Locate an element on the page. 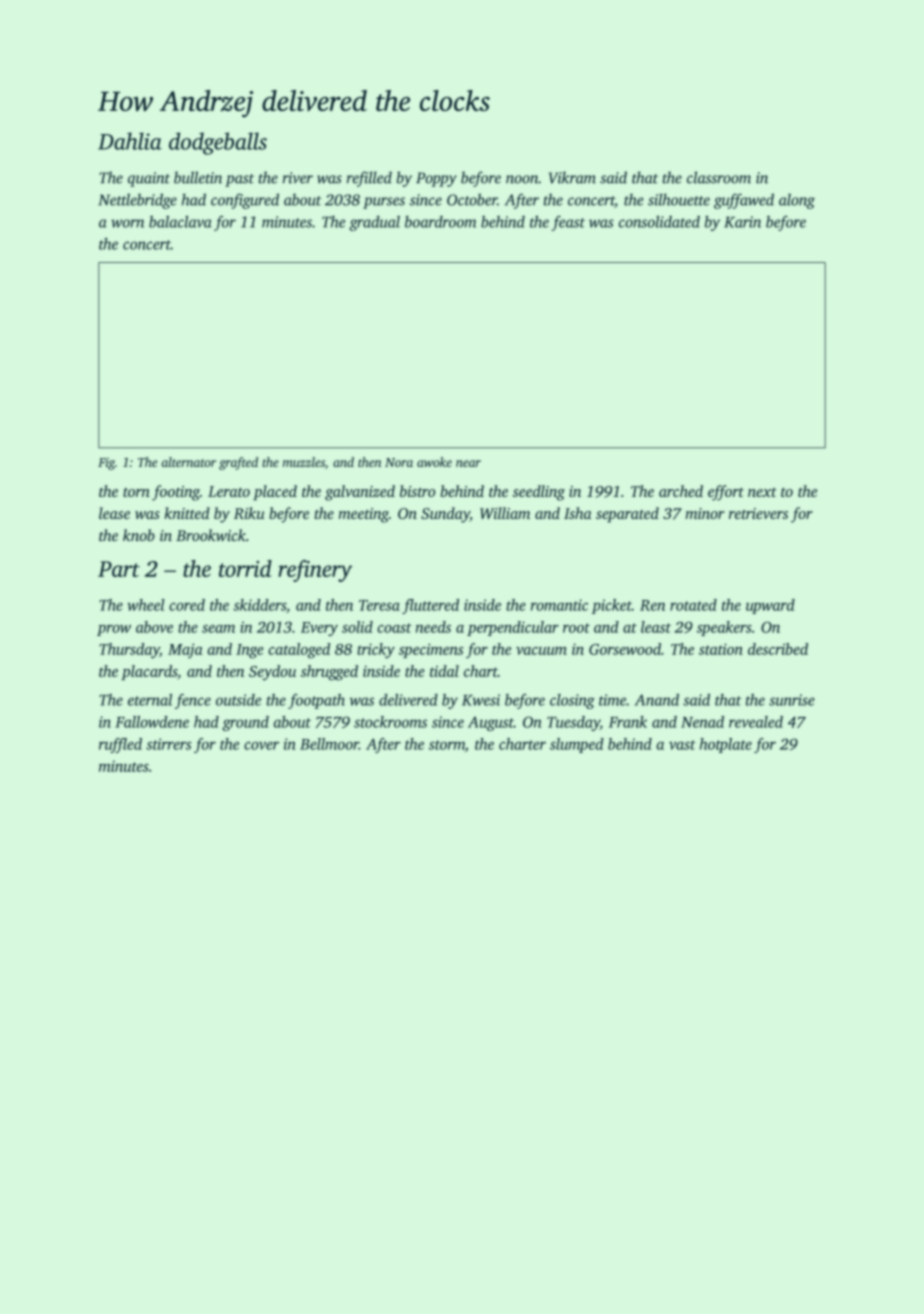 This page has width=924, height=1314. Dahlia is located at coordinates (130, 141).
